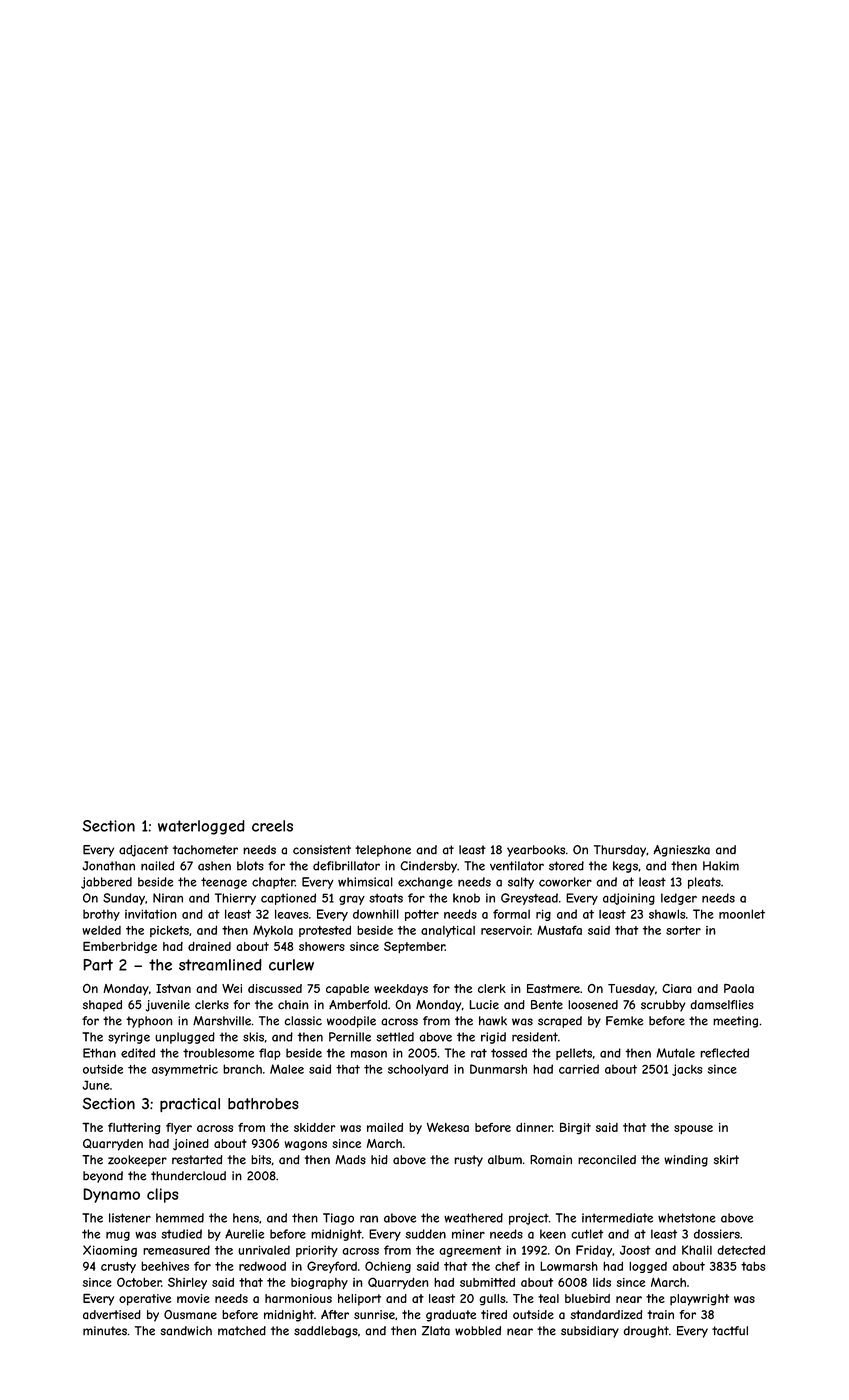 The height and width of the image is (1400, 849). Describe the element at coordinates (722, 1005) in the image. I see `damselflies` at that location.
